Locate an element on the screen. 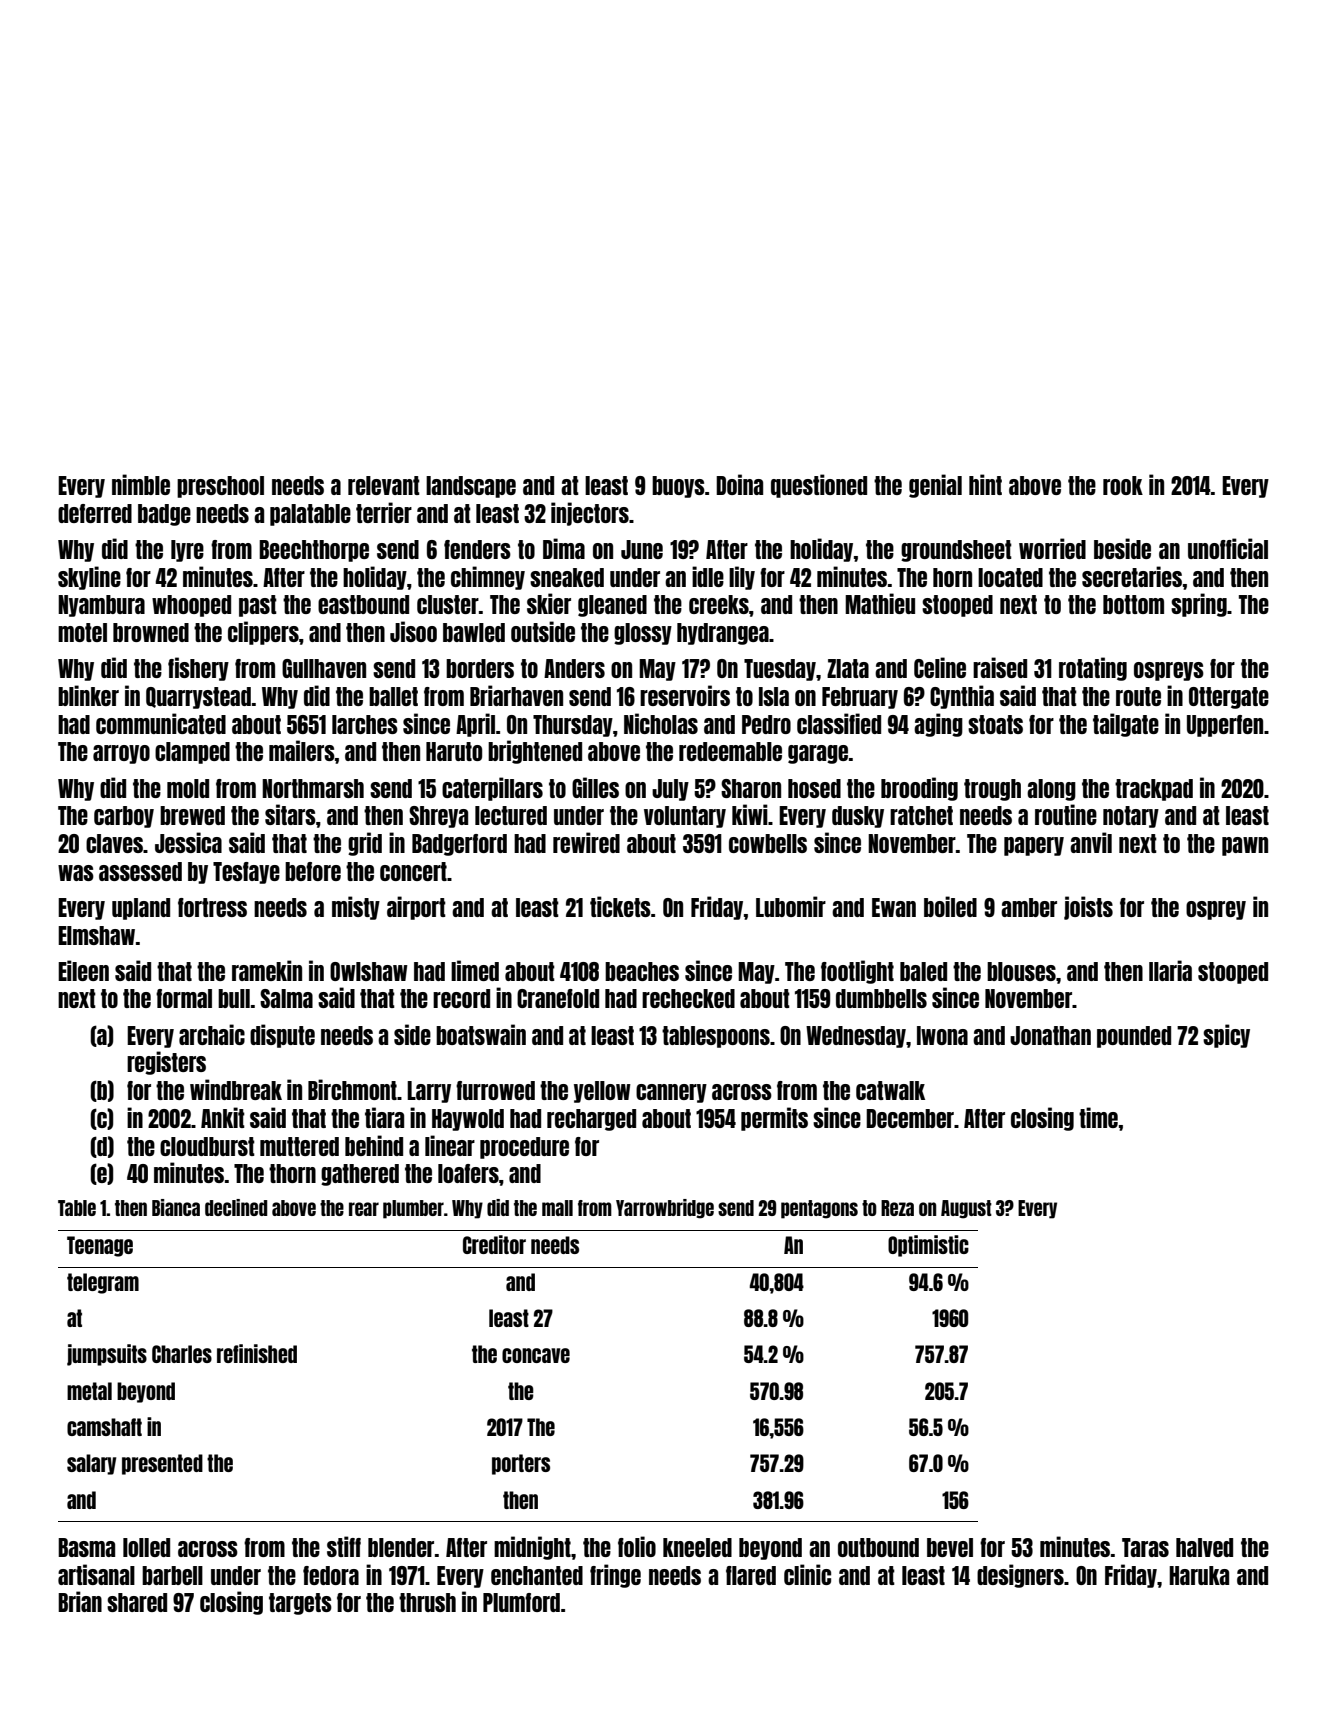 The image size is (1327, 1717). boiled is located at coordinates (950, 906).
